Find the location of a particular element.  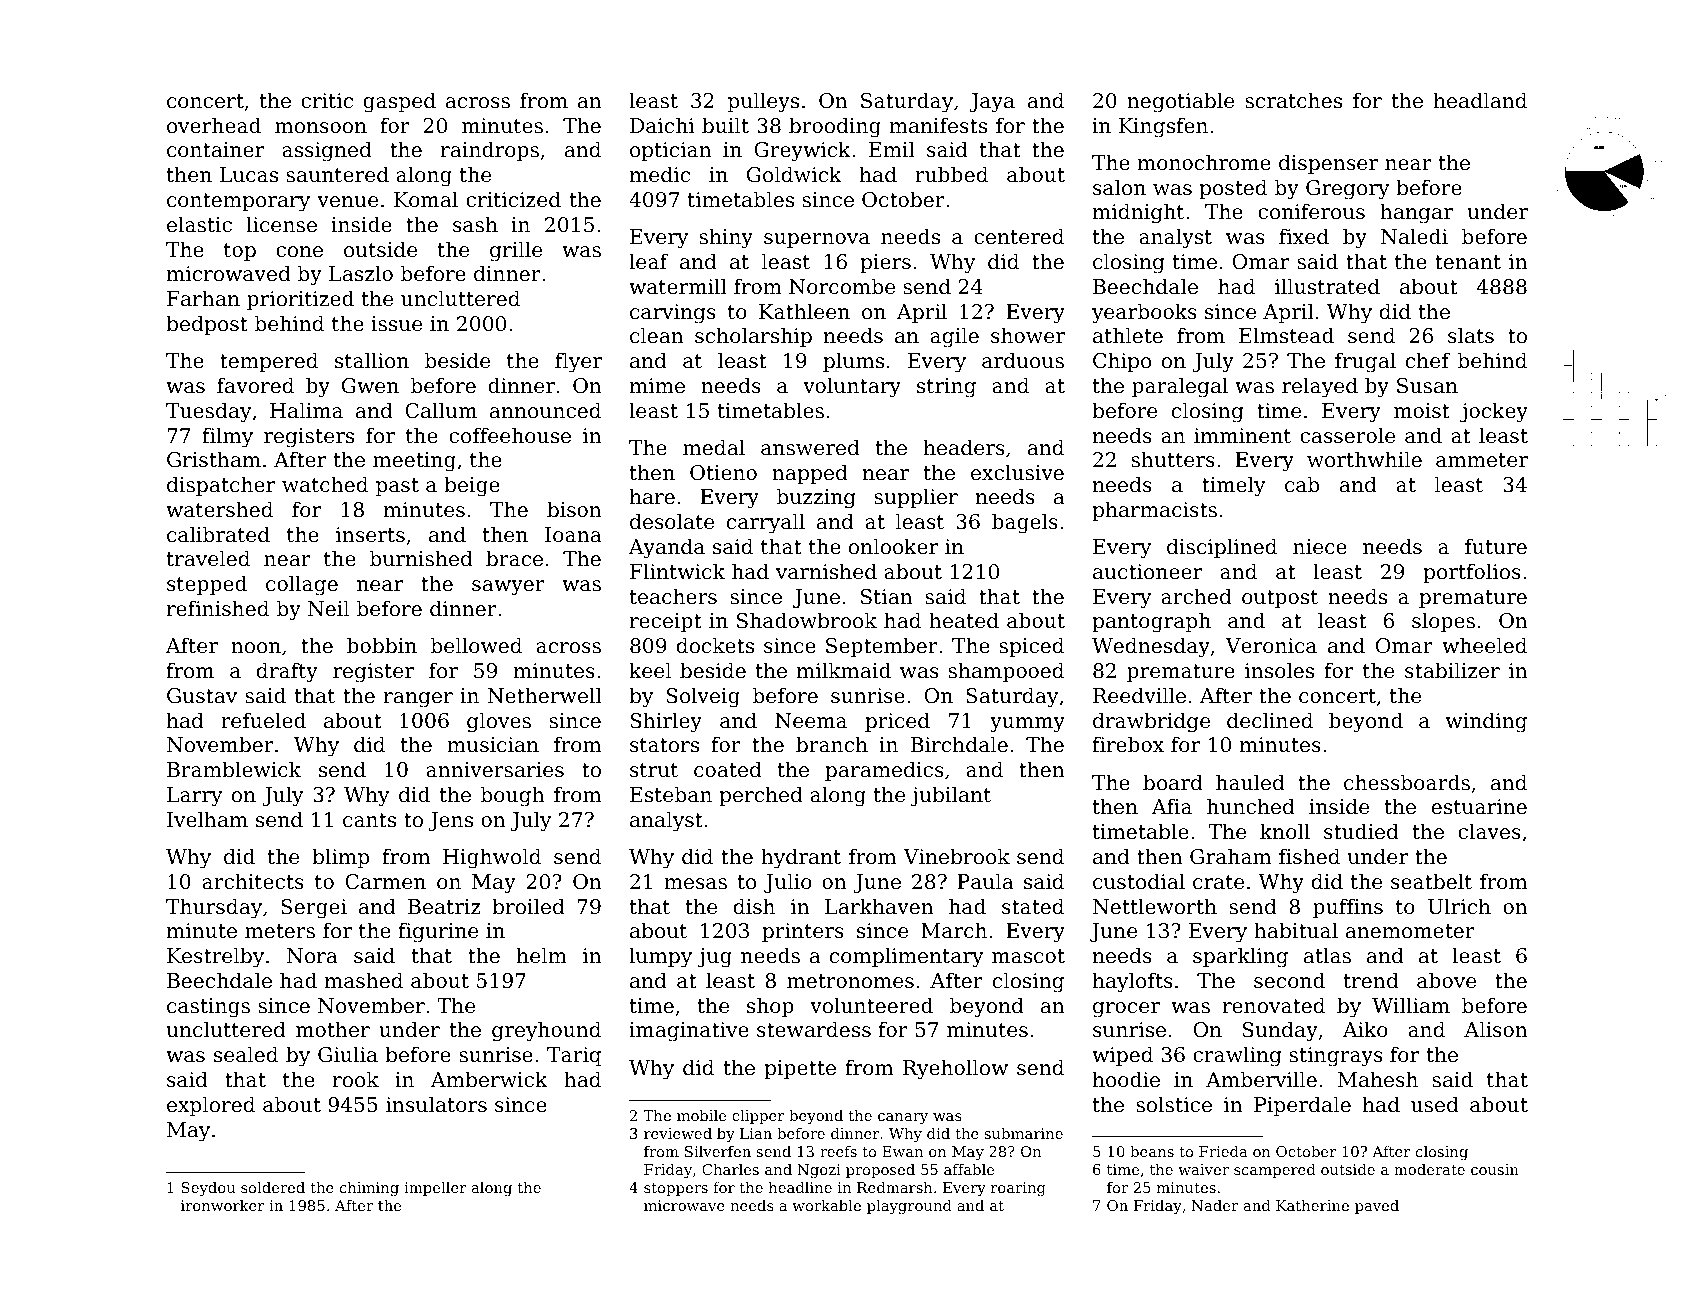

refinished is located at coordinates (218, 608).
